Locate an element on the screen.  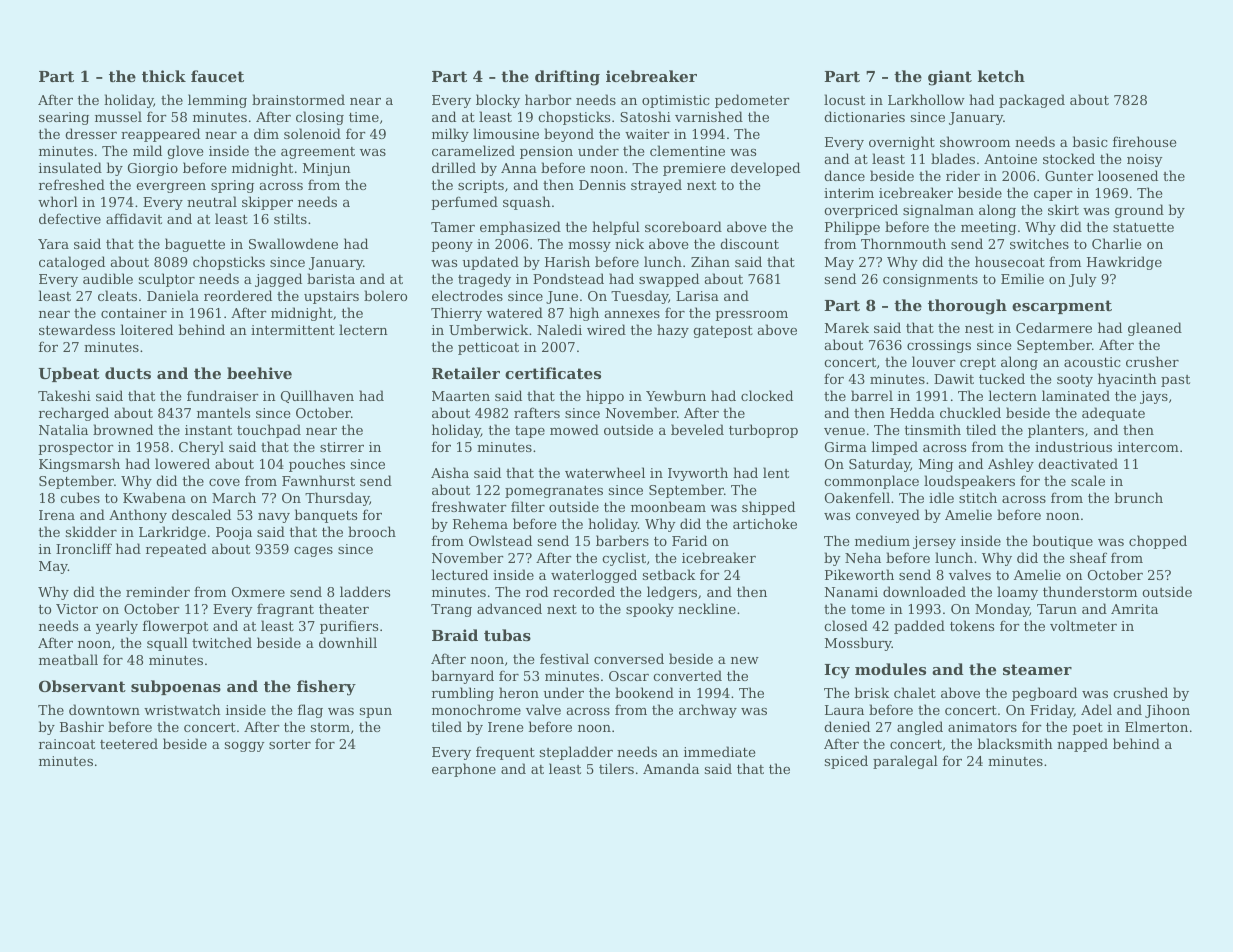
earphone is located at coordinates (464, 770).
